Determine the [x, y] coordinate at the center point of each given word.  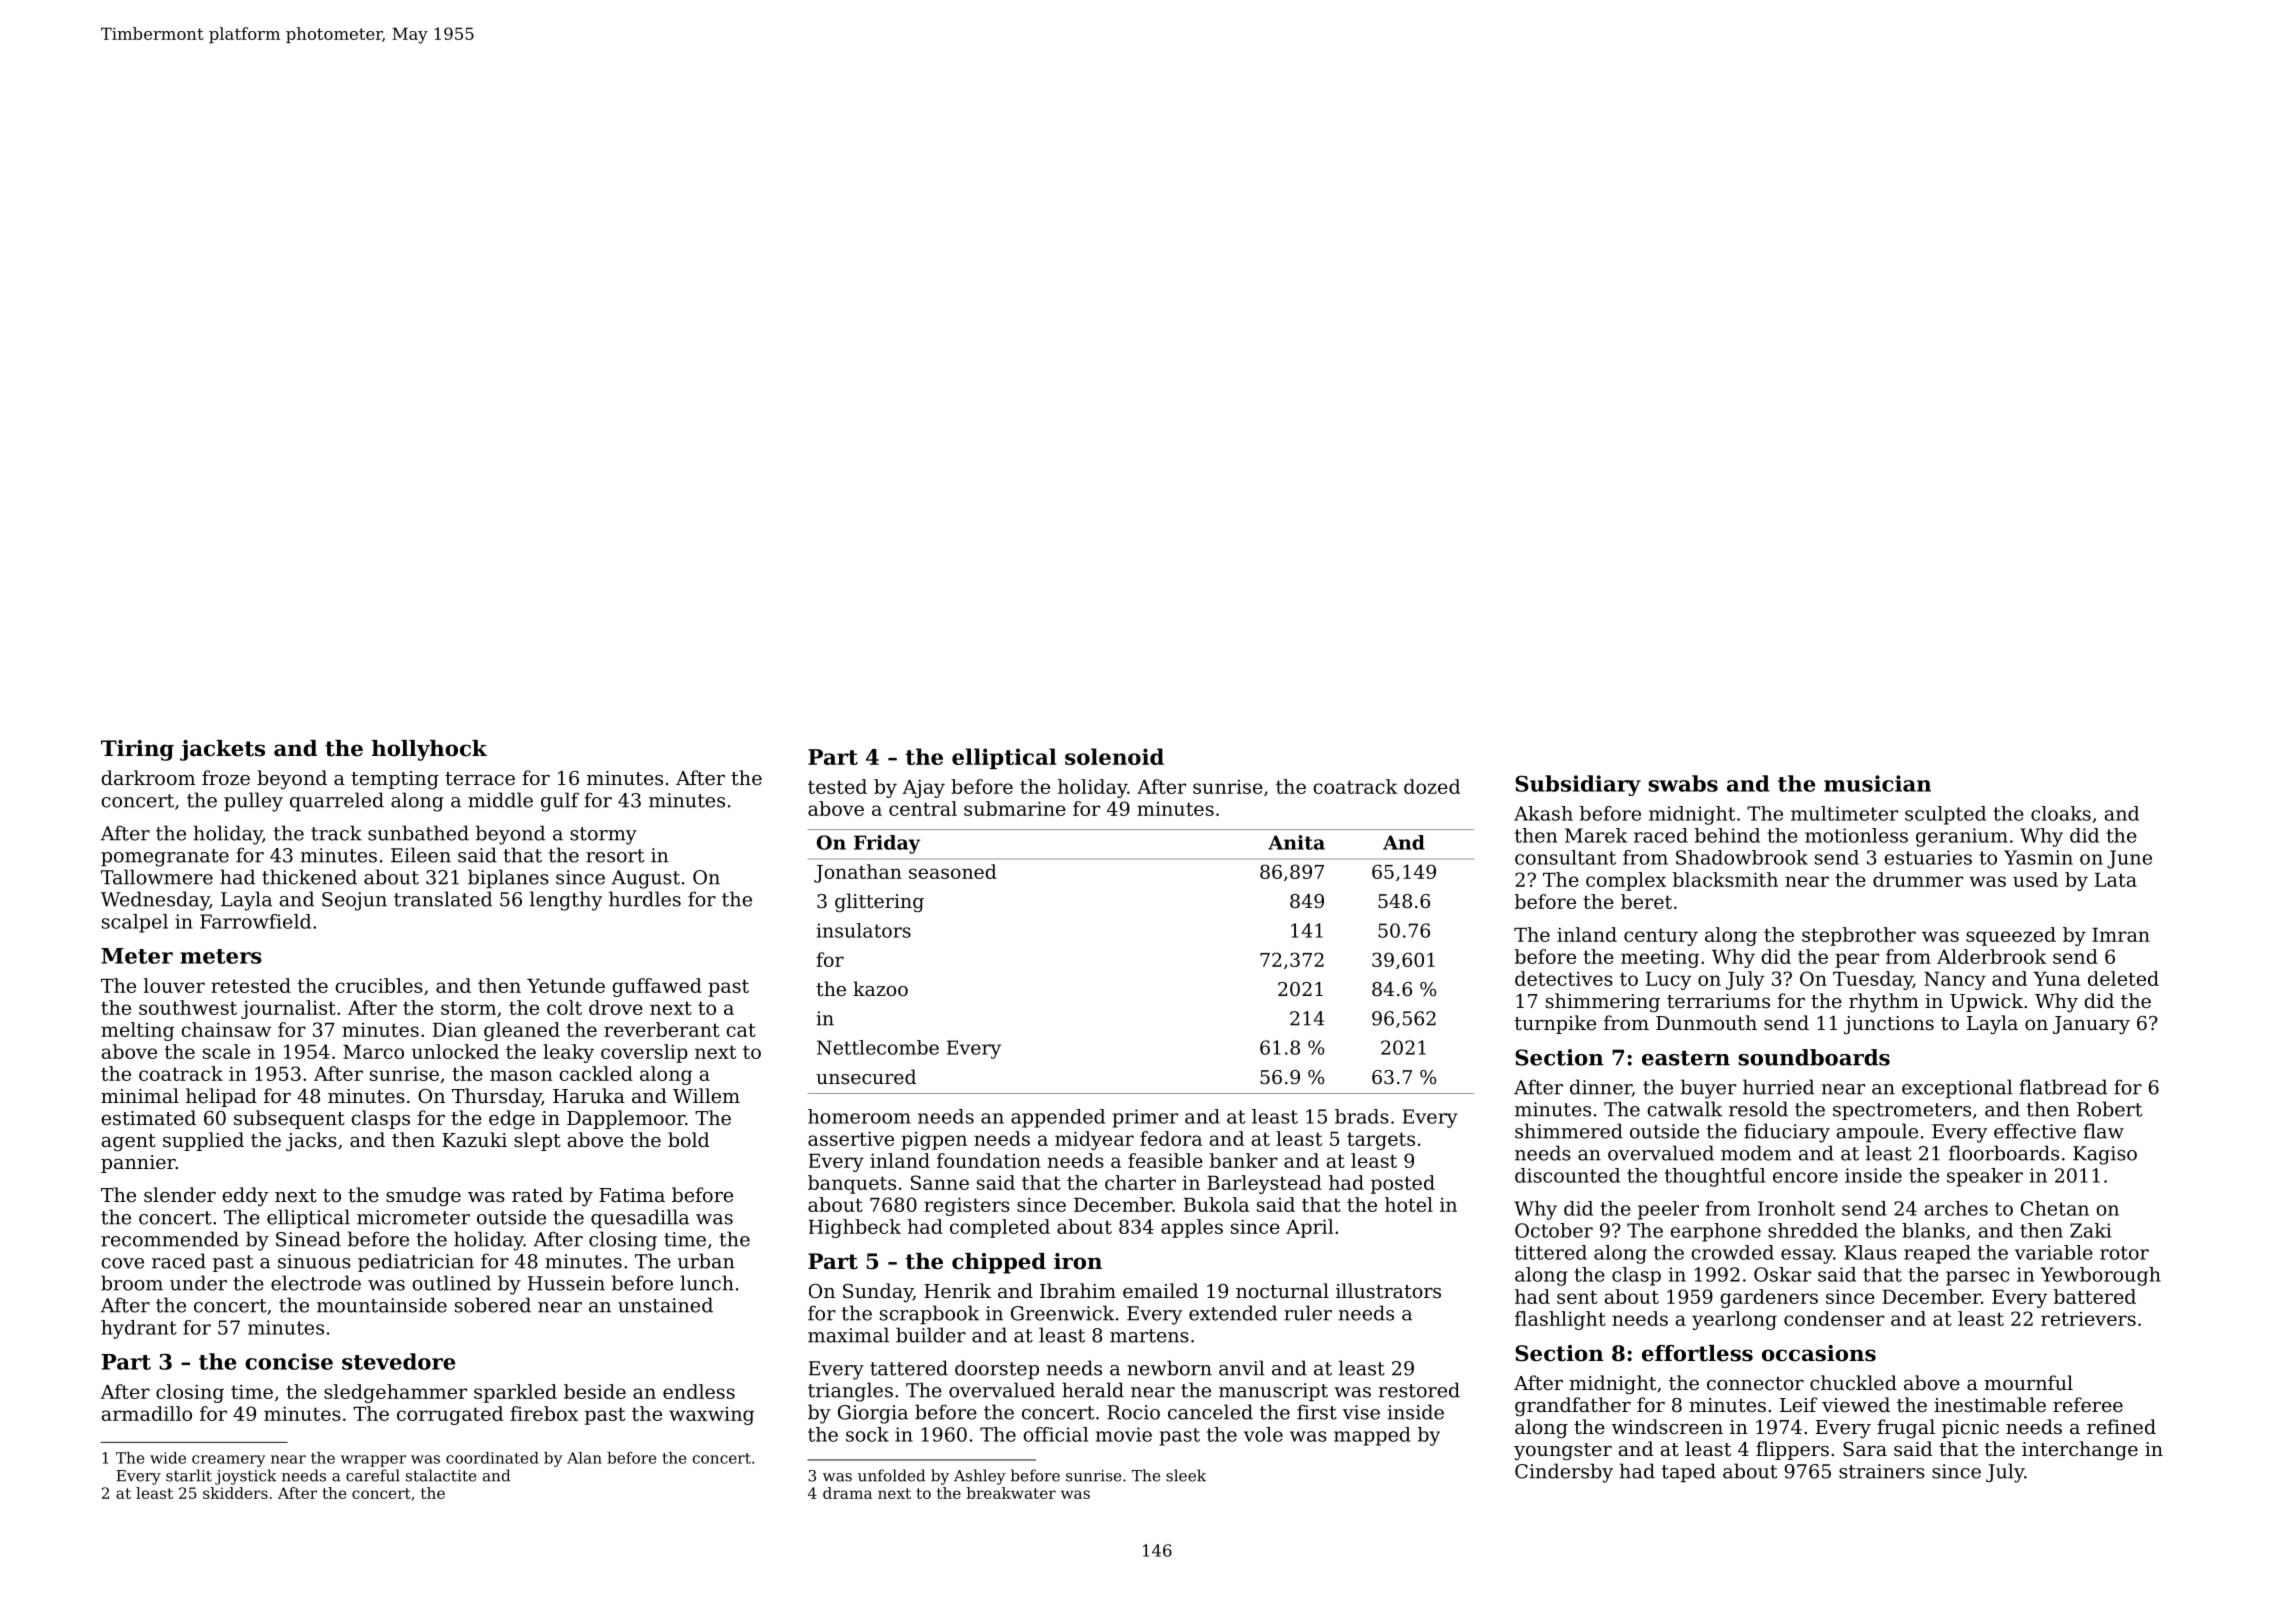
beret [1646, 901]
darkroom [148, 777]
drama [847, 1493]
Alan [584, 1458]
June [2129, 859]
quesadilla [640, 1218]
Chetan [2055, 1208]
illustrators [1388, 1290]
